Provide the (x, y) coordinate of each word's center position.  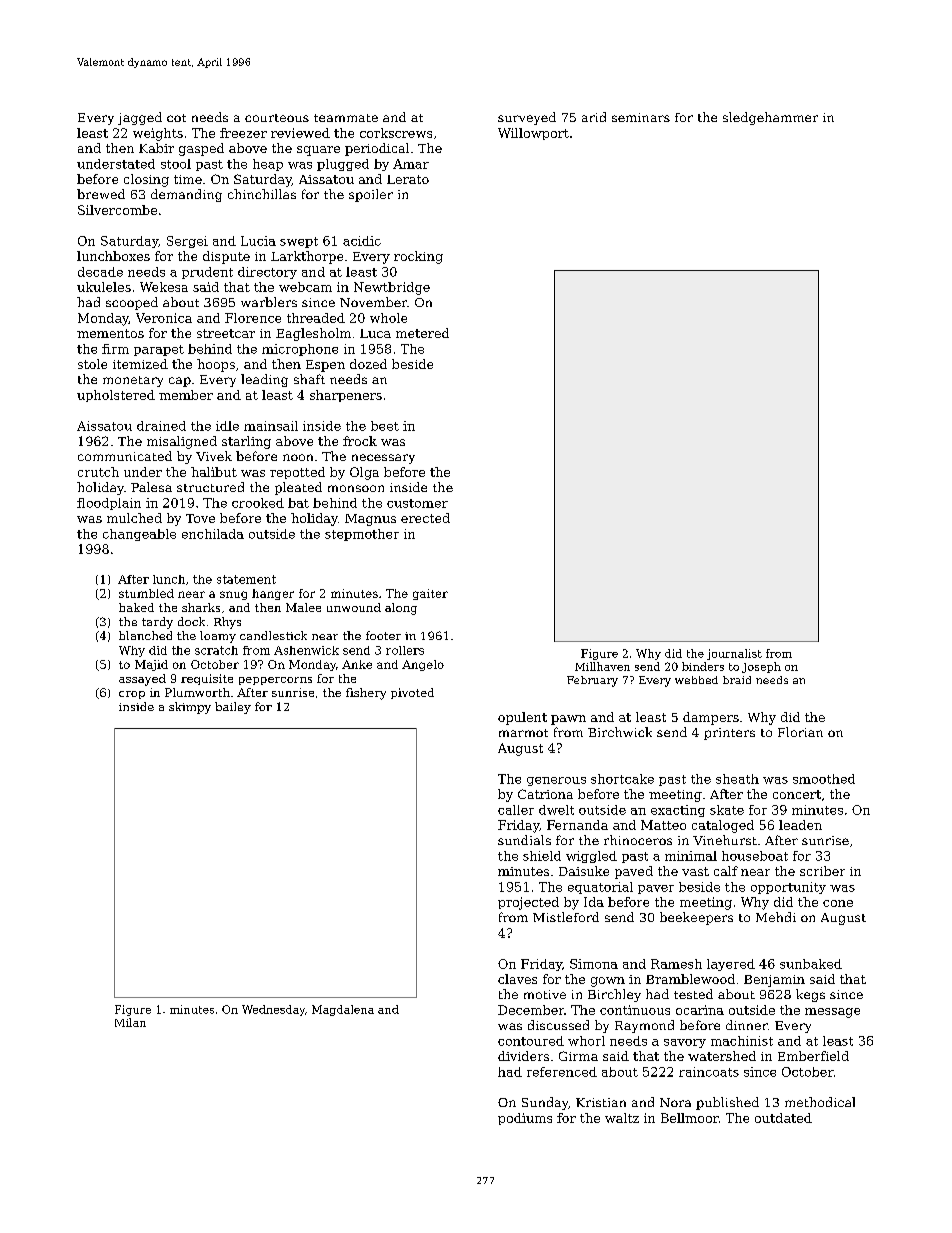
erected (425, 518)
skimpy (190, 708)
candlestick (273, 635)
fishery (366, 694)
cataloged (723, 826)
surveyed (527, 118)
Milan (130, 1022)
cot (176, 118)
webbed (696, 680)
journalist (734, 654)
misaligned (182, 442)
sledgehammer (770, 118)
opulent (522, 718)
